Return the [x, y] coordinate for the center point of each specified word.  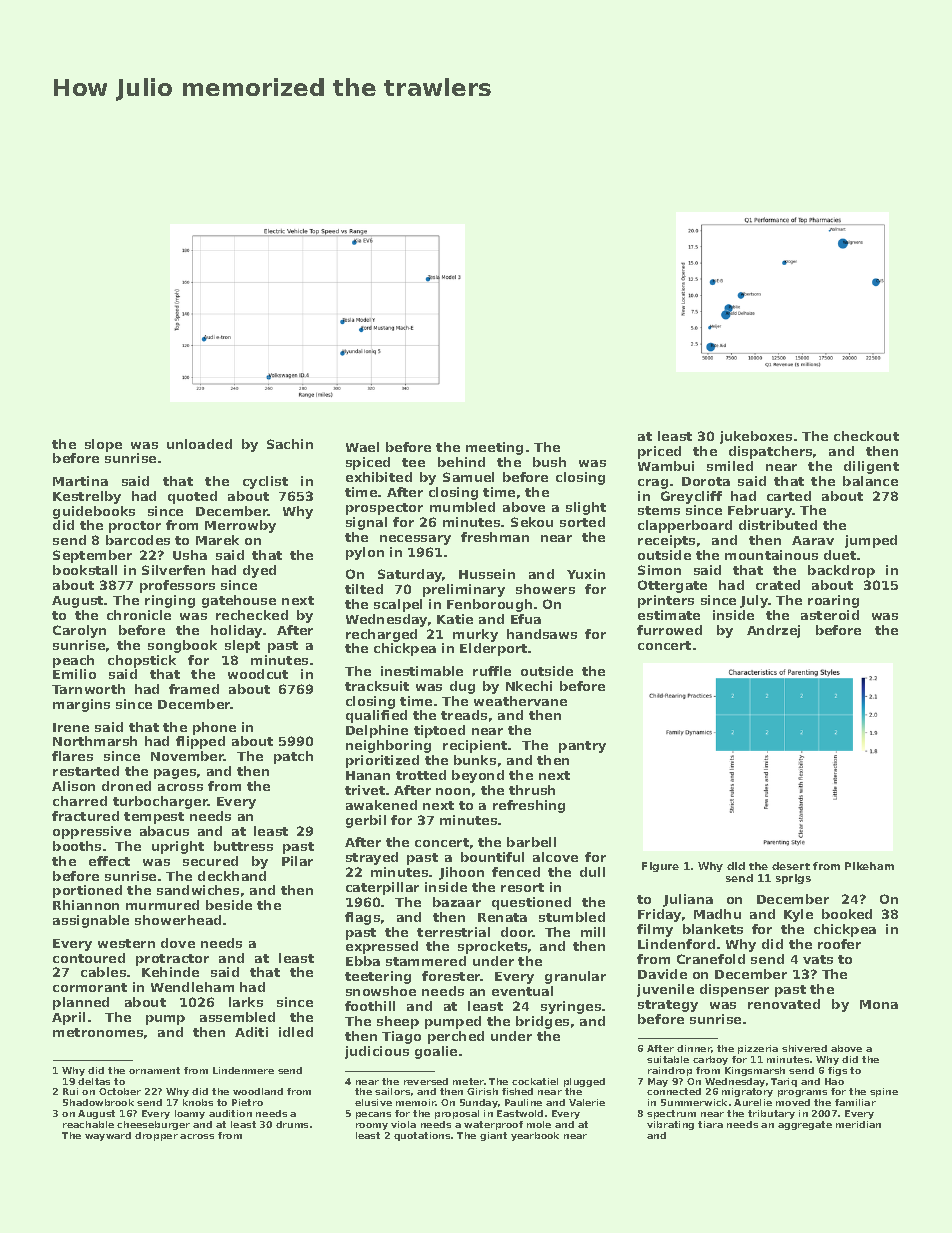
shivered [804, 1048]
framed [194, 689]
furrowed [669, 630]
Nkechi [529, 686]
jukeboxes [756, 437]
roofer [839, 944]
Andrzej [773, 631]
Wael [362, 447]
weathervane [520, 701]
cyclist [265, 482]
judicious [377, 1052]
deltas [94, 1081]
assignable [91, 921]
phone [214, 728]
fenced [516, 872]
